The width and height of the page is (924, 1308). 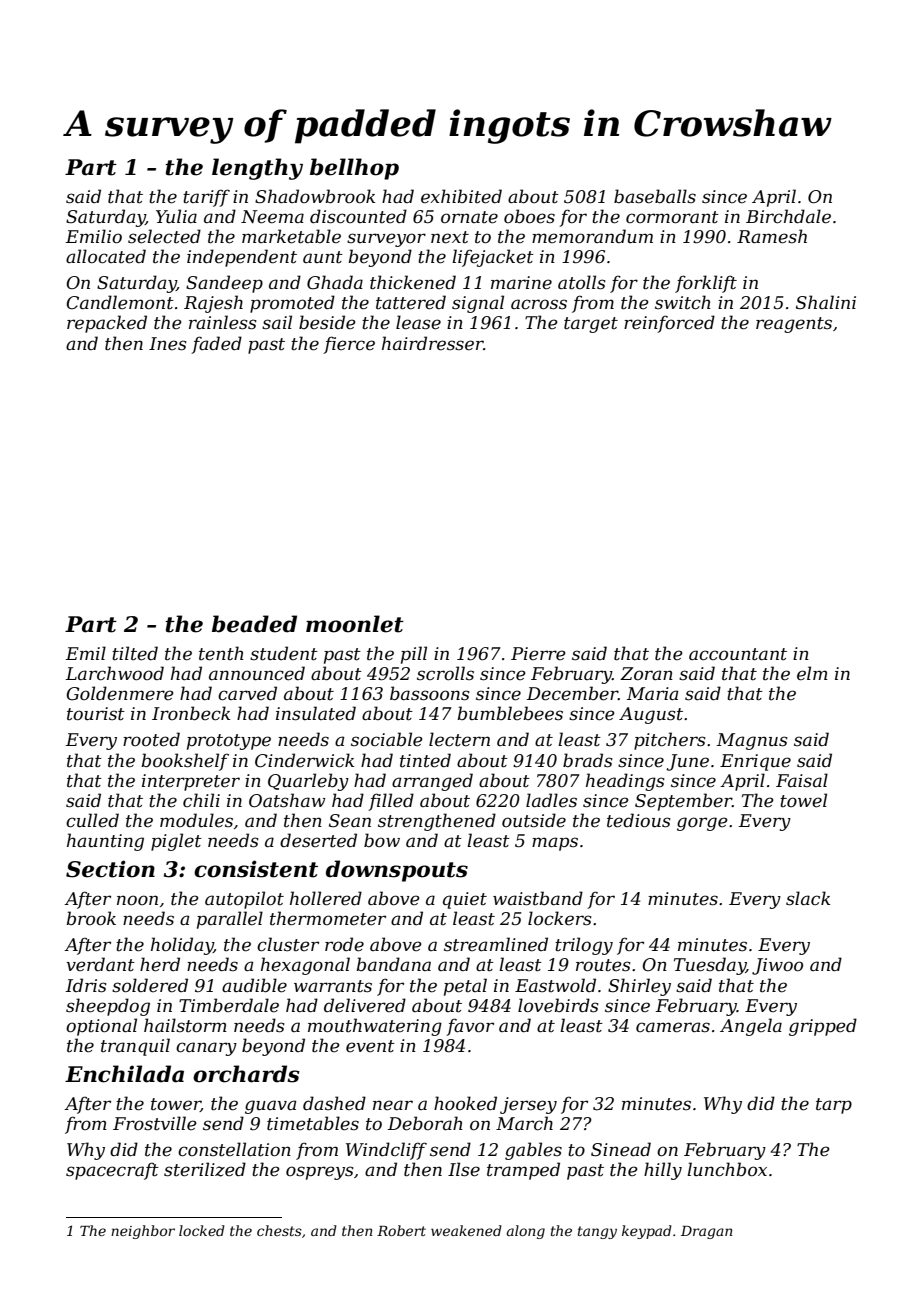 What do you see at coordinates (555, 985) in the page?
I see `Eastwold` at bounding box center [555, 985].
